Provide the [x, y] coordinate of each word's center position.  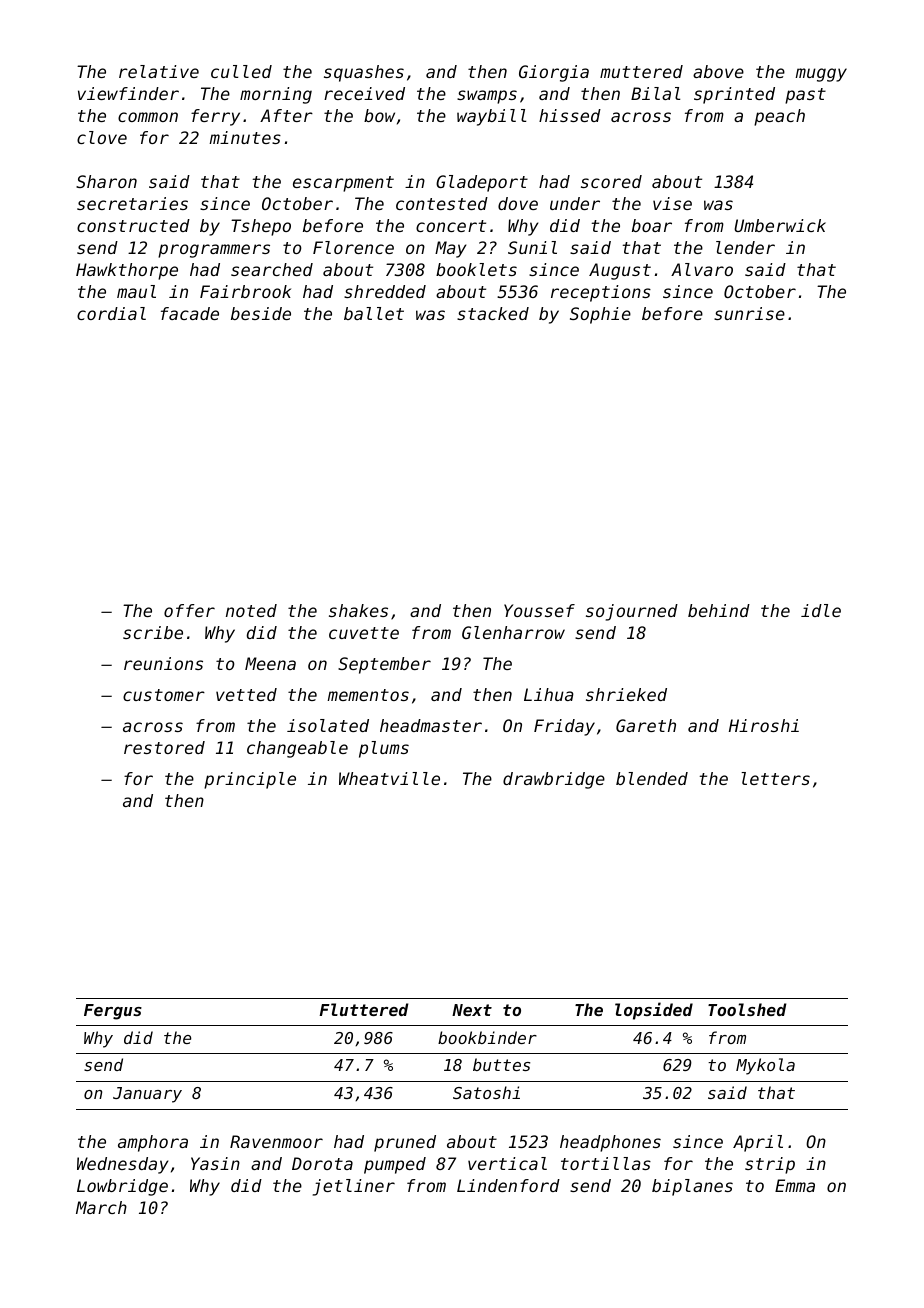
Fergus [113, 1012]
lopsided [654, 1011]
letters [775, 778]
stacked [493, 313]
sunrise [749, 313]
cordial [111, 313]
